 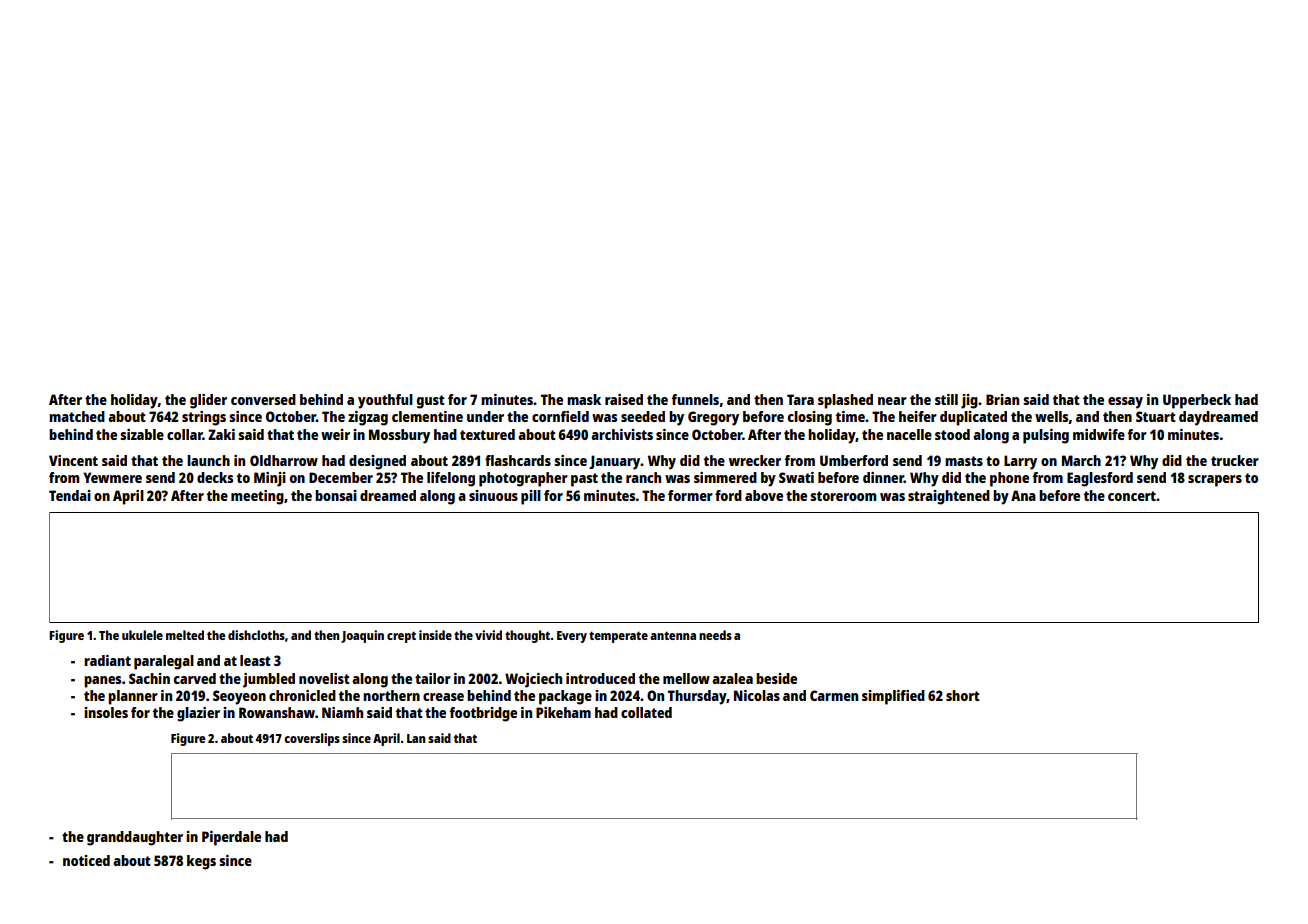 What do you see at coordinates (646, 712) in the screenshot?
I see `collated` at bounding box center [646, 712].
